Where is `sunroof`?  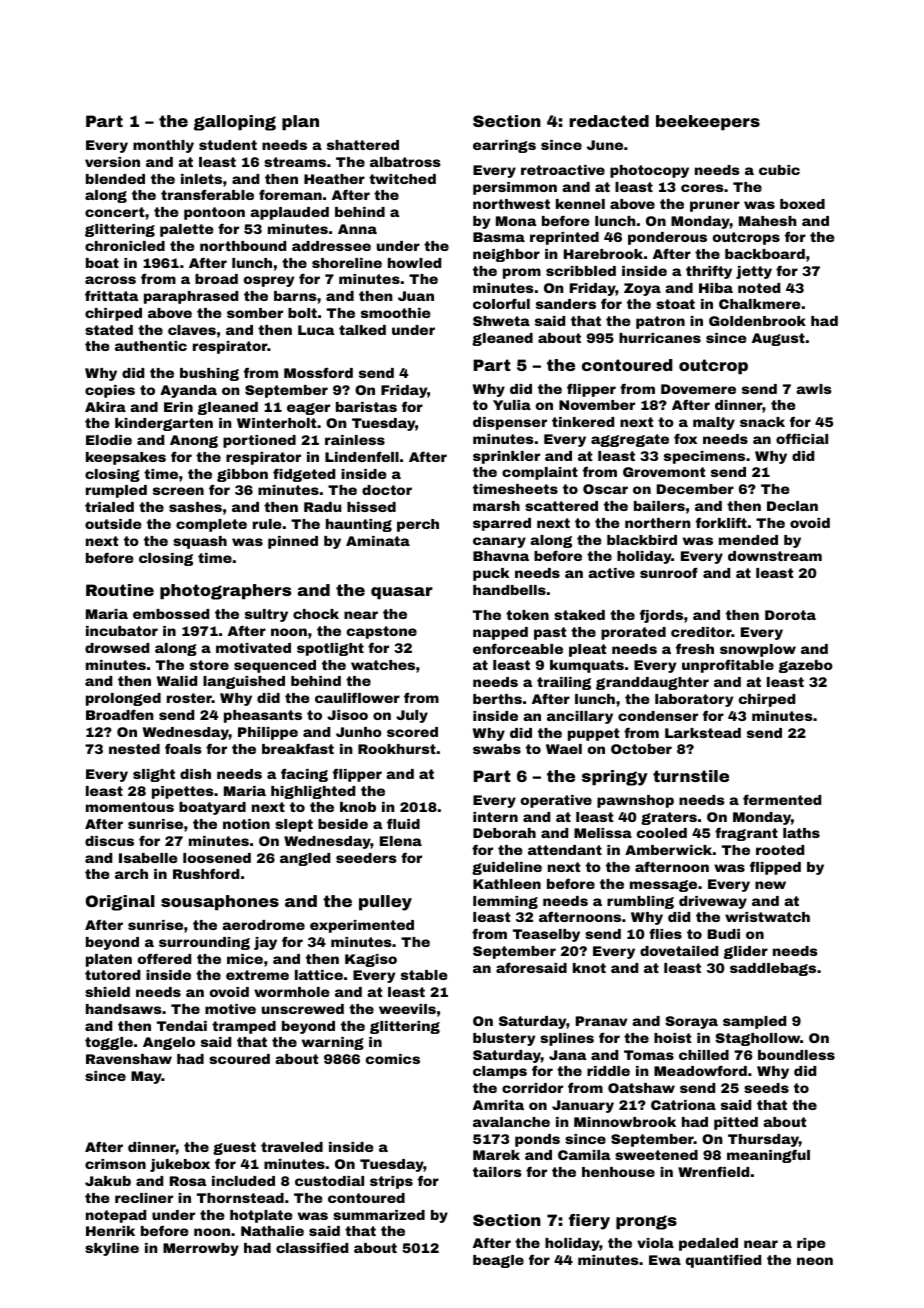 sunroof is located at coordinates (669, 573).
